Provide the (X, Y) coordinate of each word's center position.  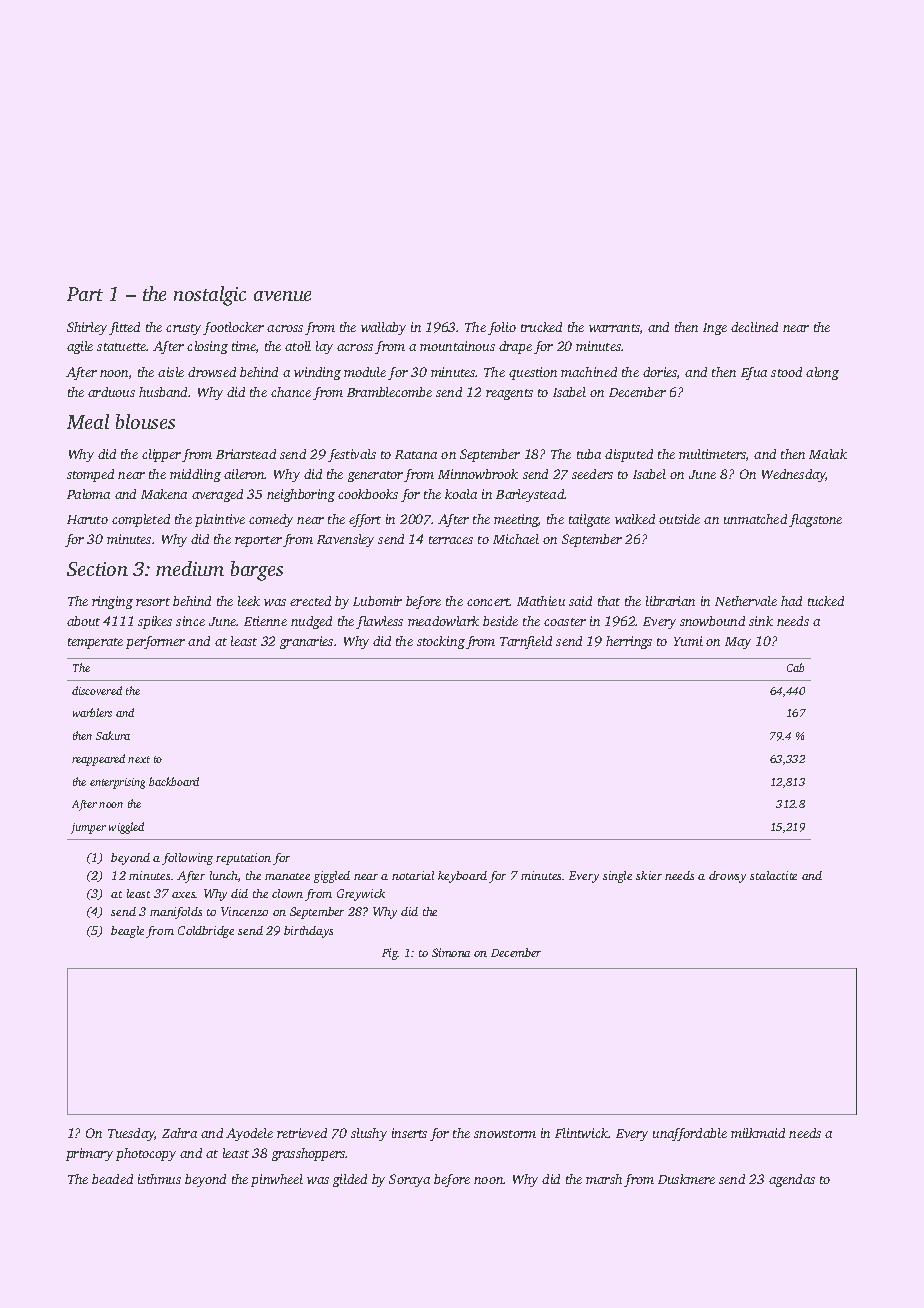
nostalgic (210, 296)
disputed (629, 455)
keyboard (462, 877)
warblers (92, 712)
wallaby (383, 328)
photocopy (146, 1154)
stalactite (773, 875)
